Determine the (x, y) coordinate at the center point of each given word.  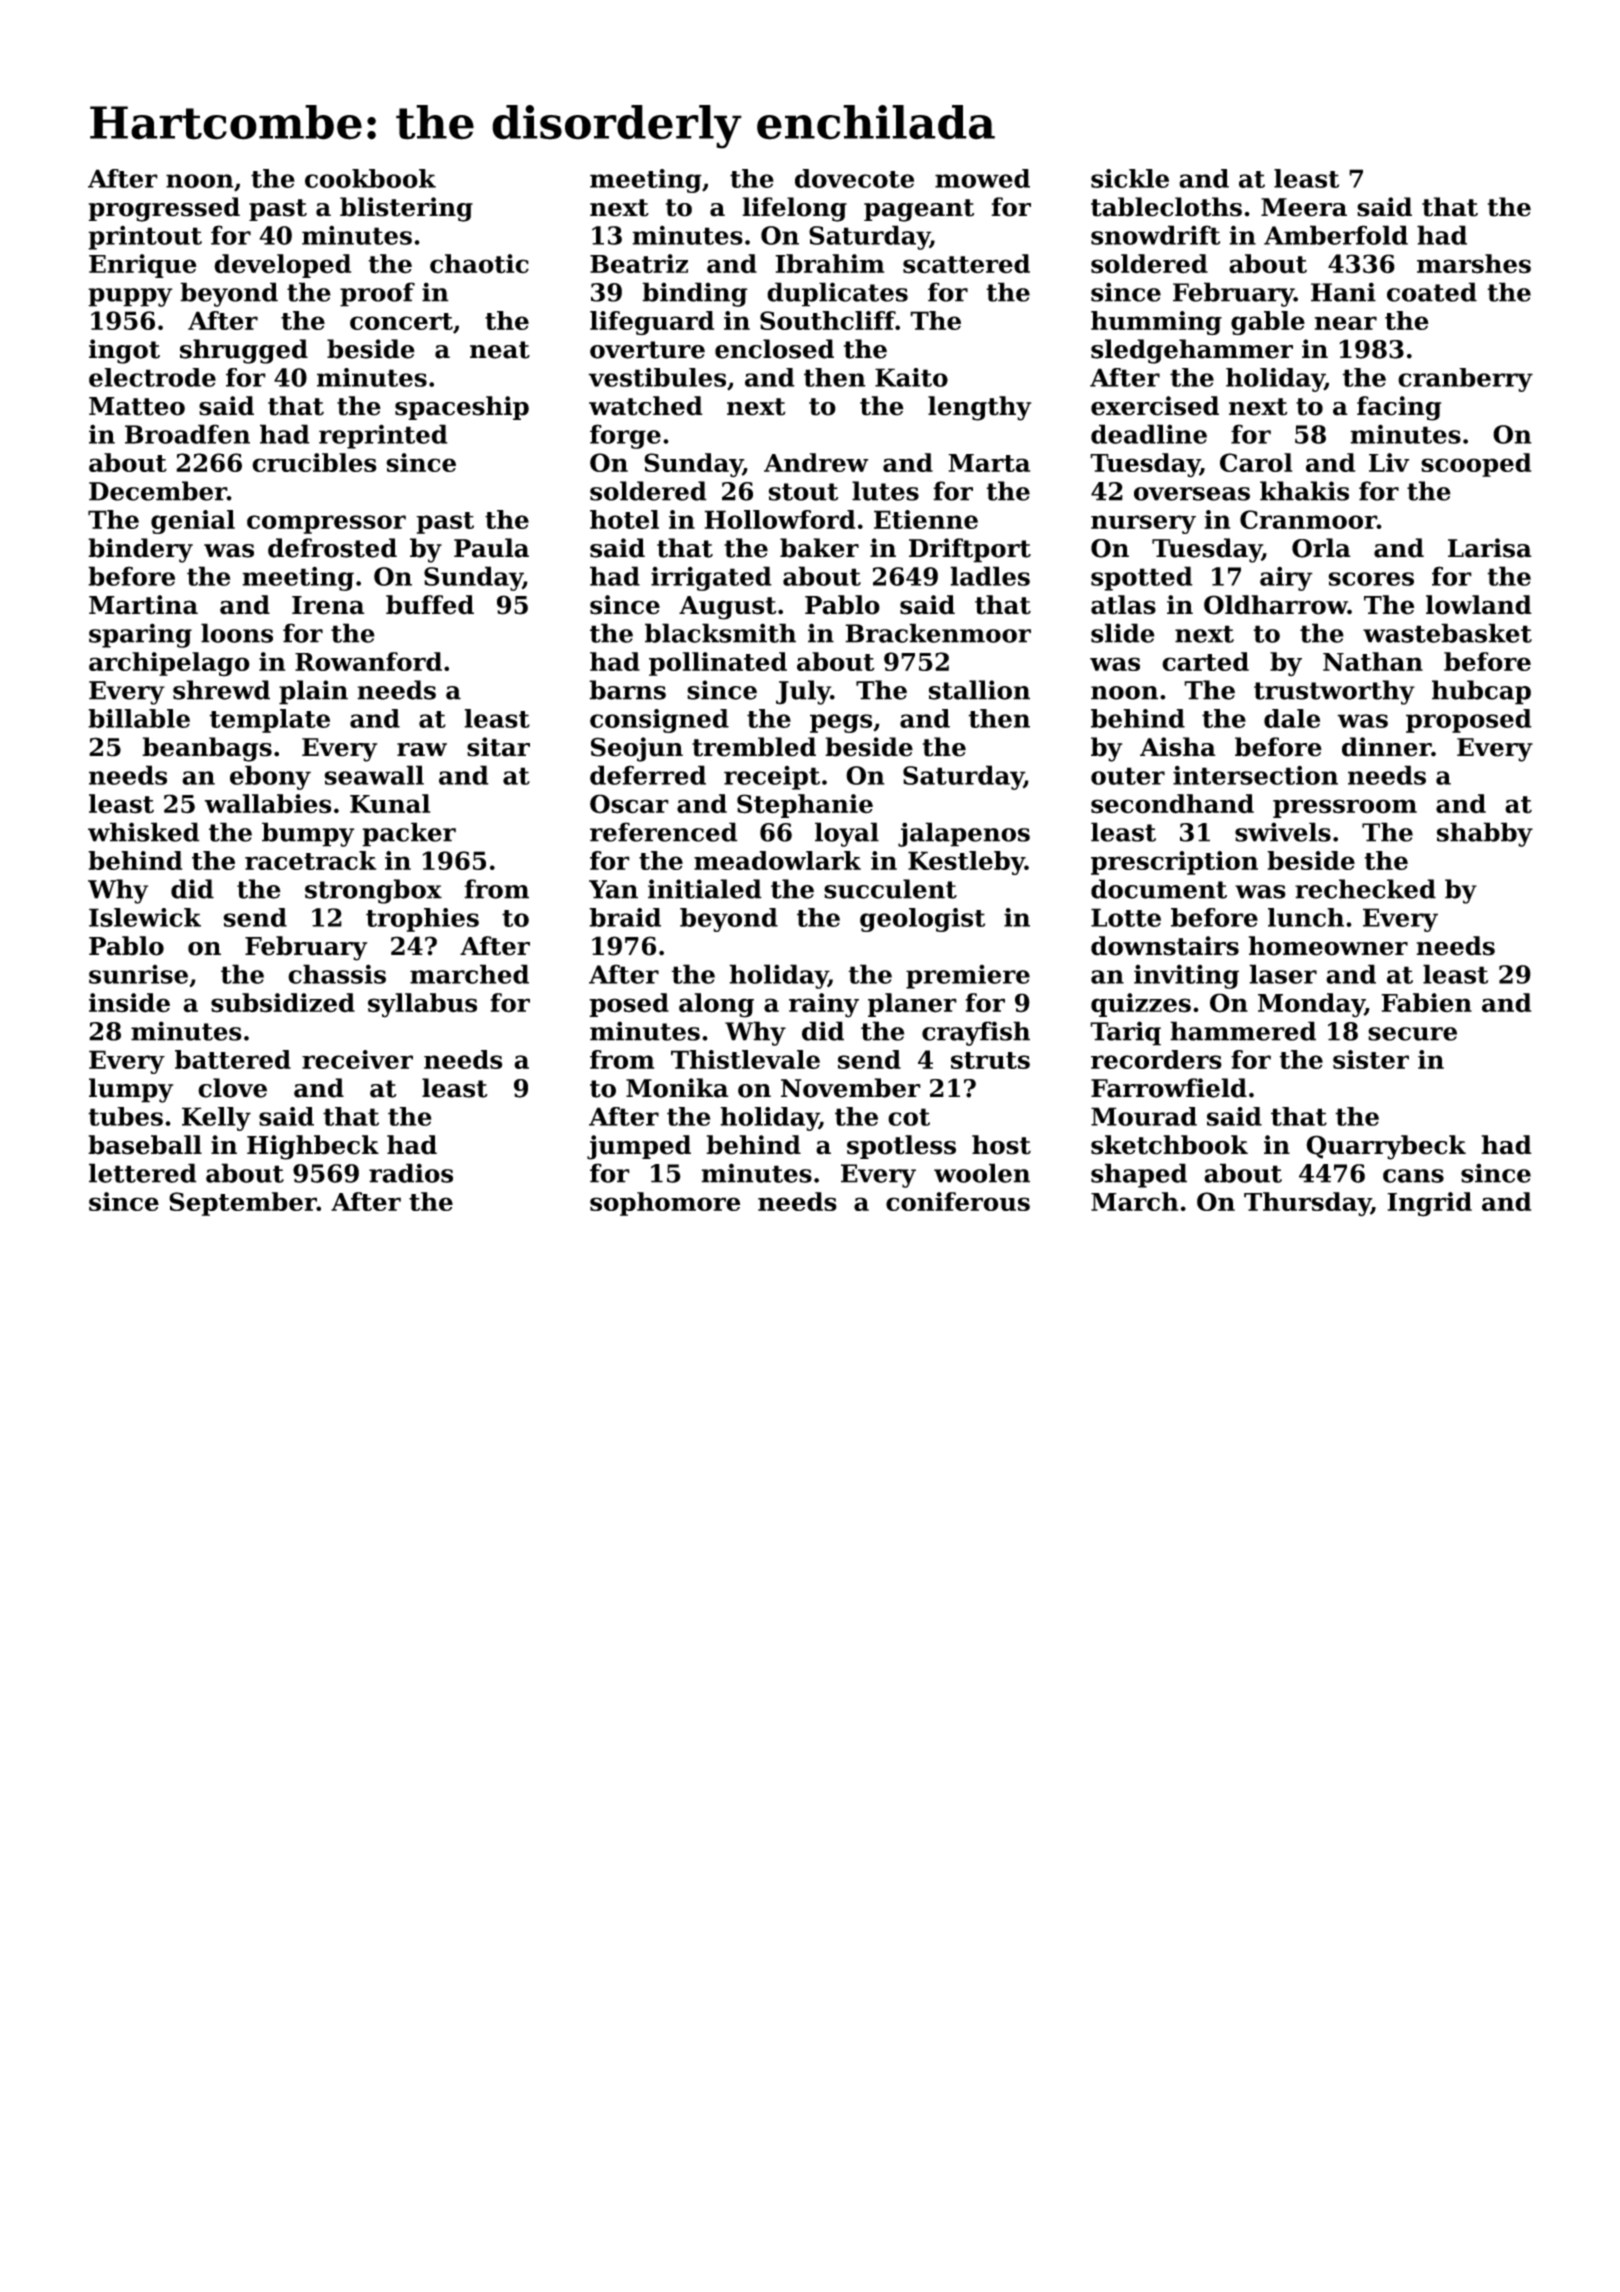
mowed (982, 178)
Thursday (1307, 1204)
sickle (1130, 178)
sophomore (665, 1204)
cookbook (370, 178)
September (243, 1204)
